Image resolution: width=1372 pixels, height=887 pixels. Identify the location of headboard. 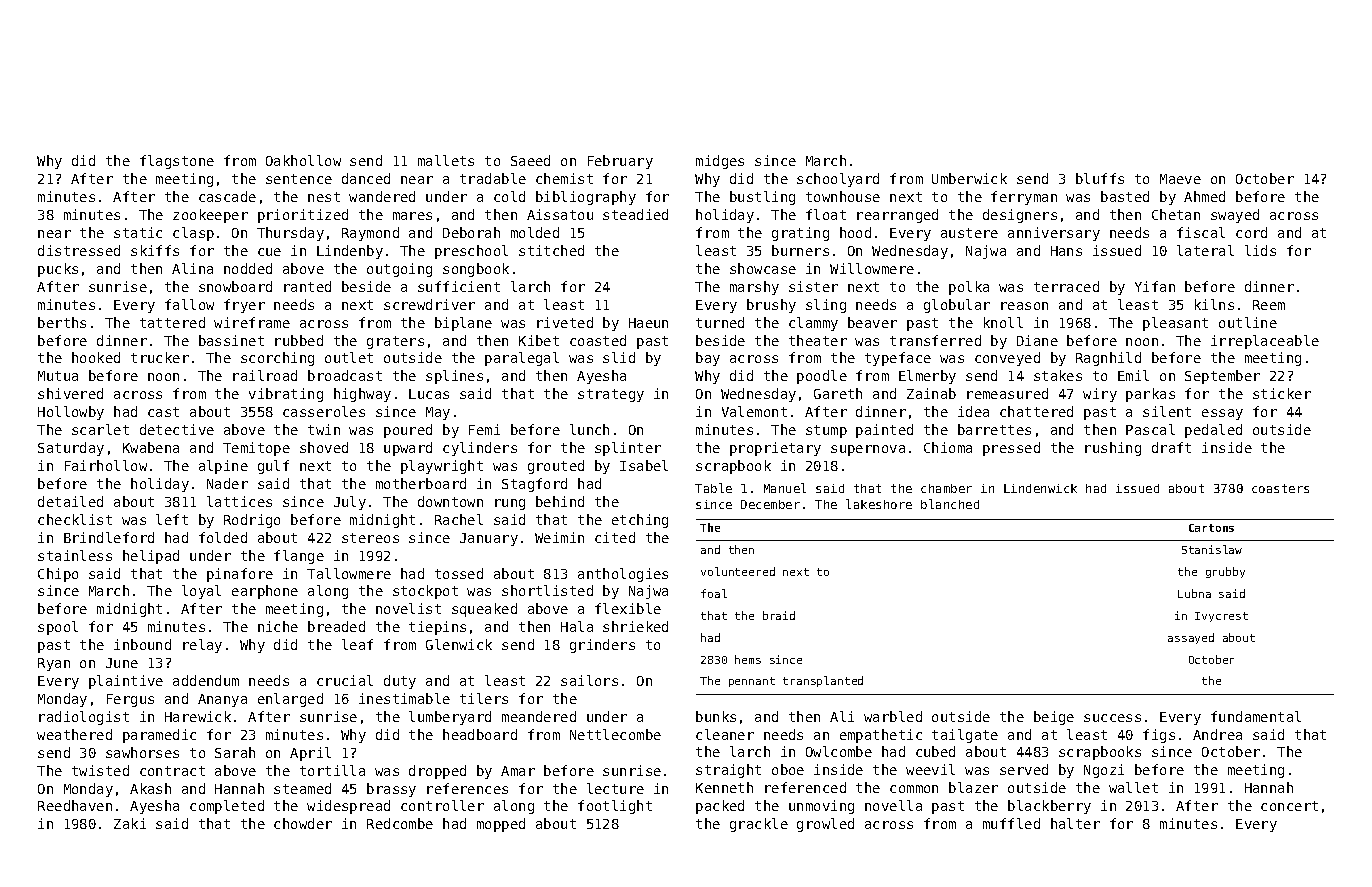
(480, 734).
